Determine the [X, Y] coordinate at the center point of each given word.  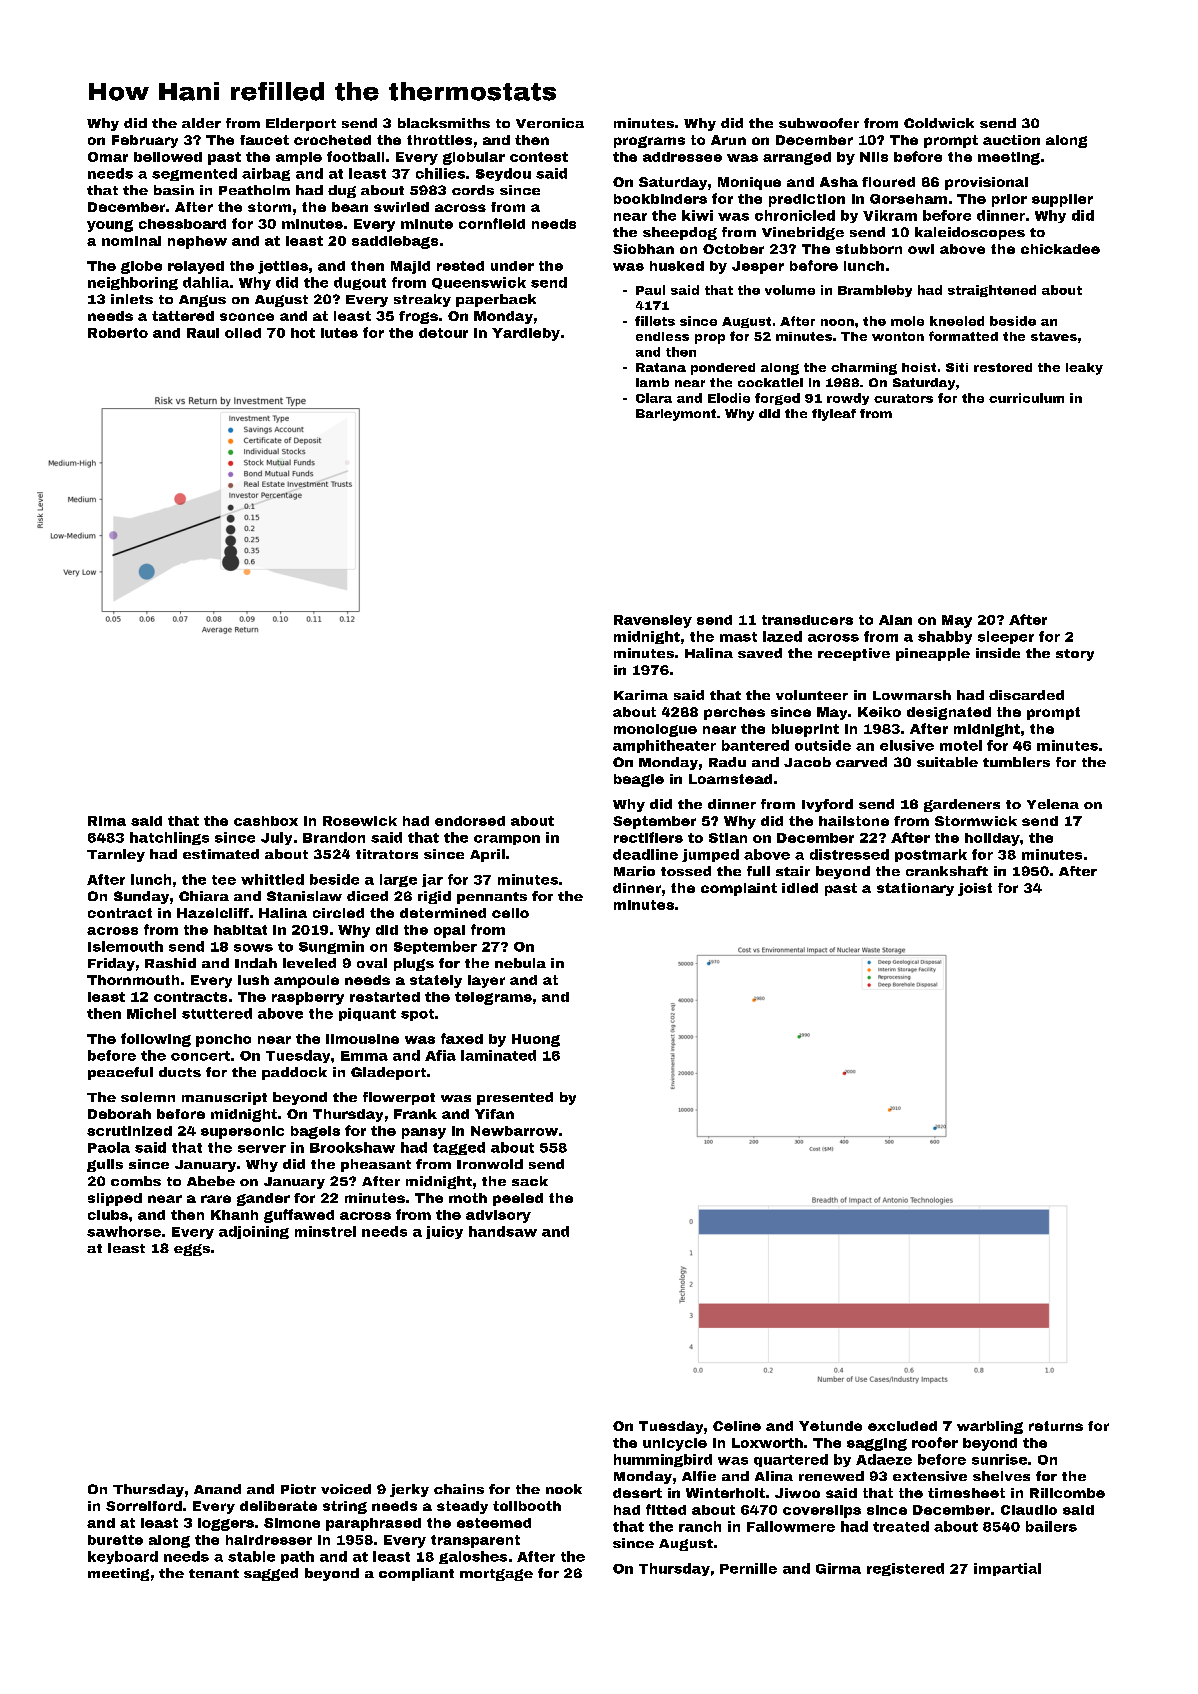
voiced [346, 1489]
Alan [895, 620]
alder [201, 123]
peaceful [120, 1073]
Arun [728, 140]
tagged [459, 1148]
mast [738, 637]
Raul [203, 333]
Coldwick [939, 123]
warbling [990, 1427]
